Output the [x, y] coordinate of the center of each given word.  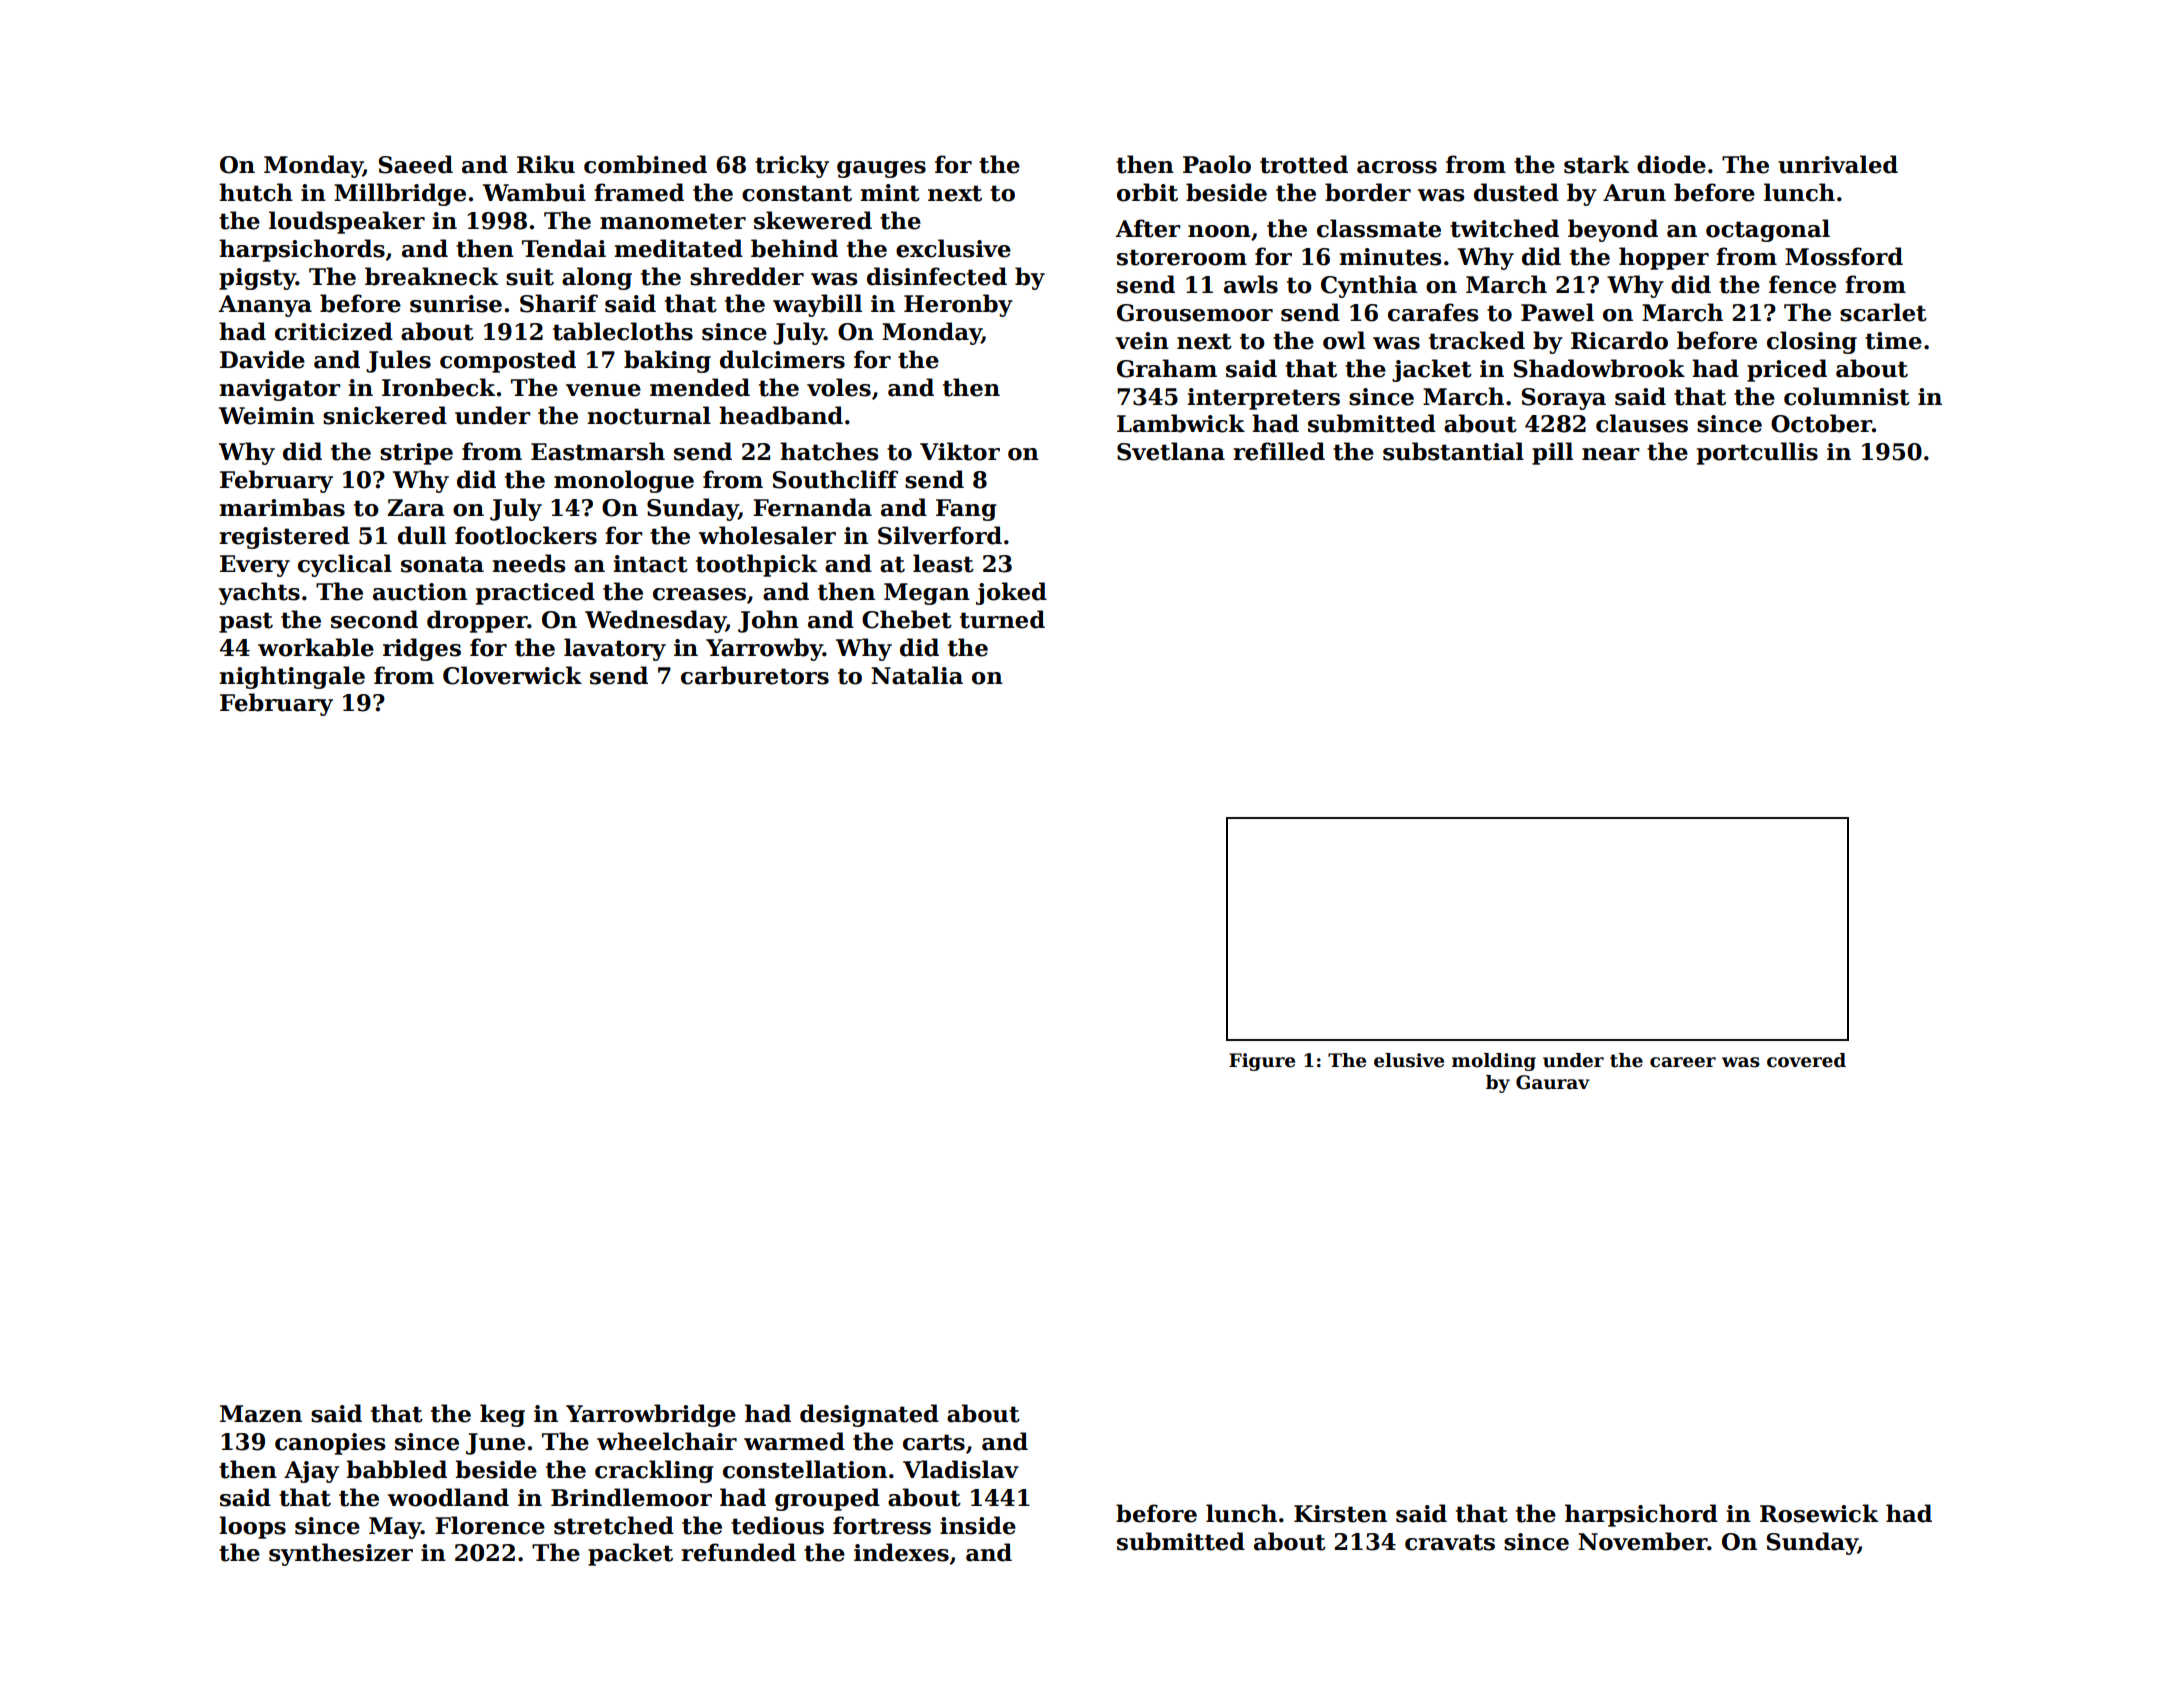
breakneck [431, 276]
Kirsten [1340, 1514]
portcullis [1757, 453]
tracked [1477, 340]
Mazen [261, 1414]
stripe [416, 454]
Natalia [917, 675]
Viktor [960, 451]
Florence [490, 1525]
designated [869, 1415]
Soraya [1564, 399]
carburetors [755, 675]
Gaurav [1553, 1082]
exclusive [953, 248]
